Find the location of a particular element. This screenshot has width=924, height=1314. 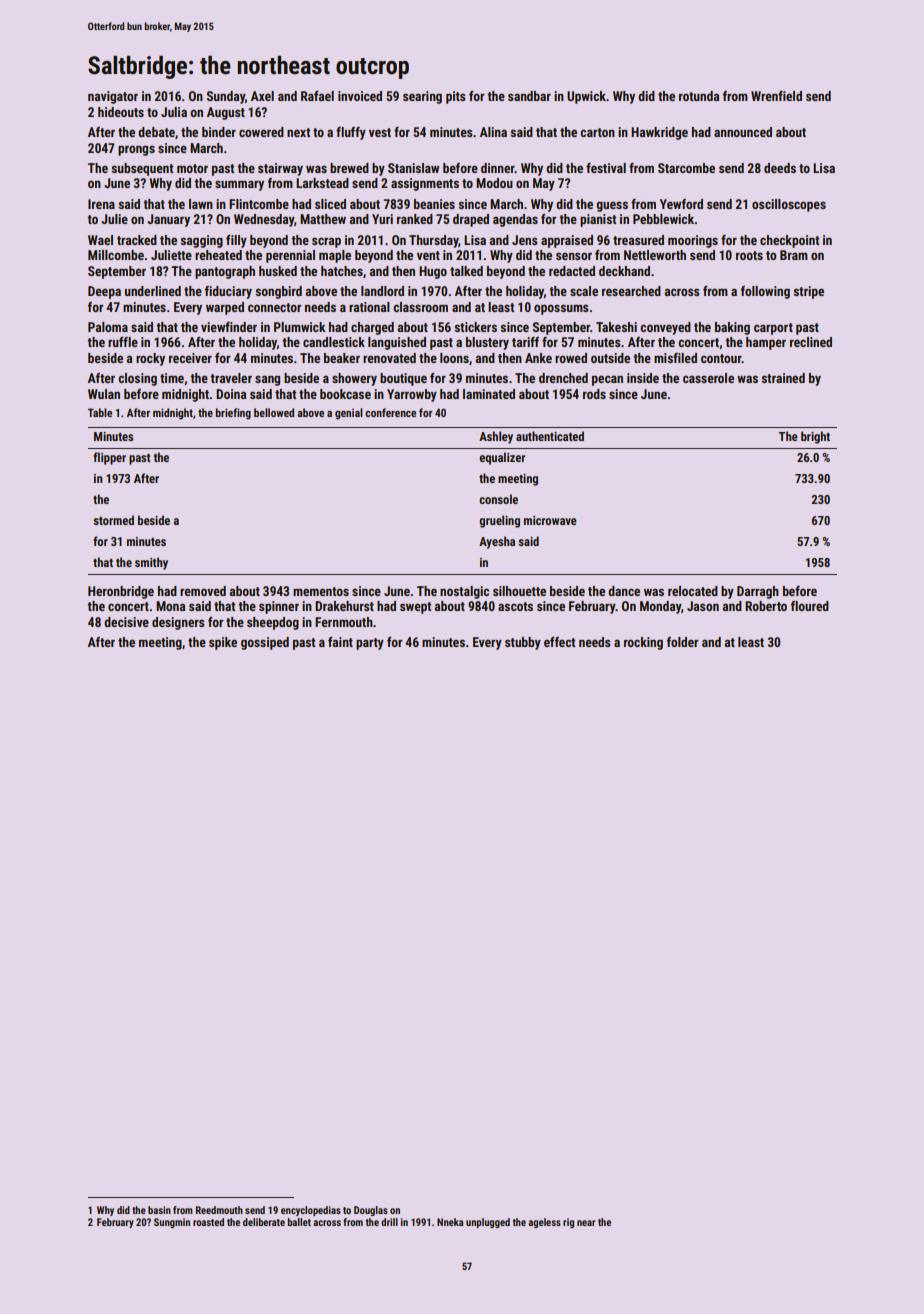

Douglas is located at coordinates (371, 1211).
